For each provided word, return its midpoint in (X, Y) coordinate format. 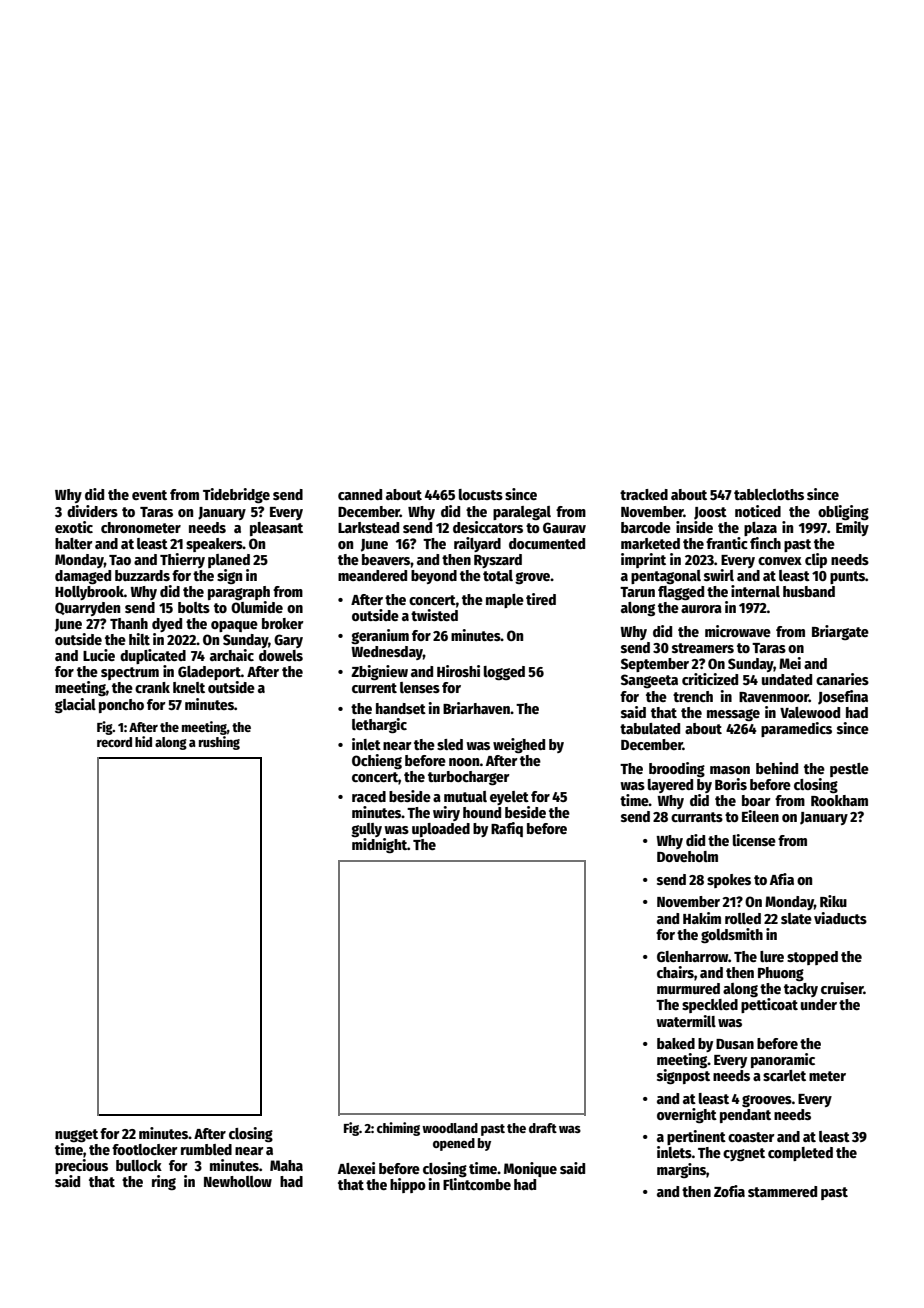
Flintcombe (477, 1184)
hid (143, 741)
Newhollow (238, 1181)
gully (366, 830)
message (733, 715)
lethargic (379, 726)
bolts (194, 607)
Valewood (810, 712)
